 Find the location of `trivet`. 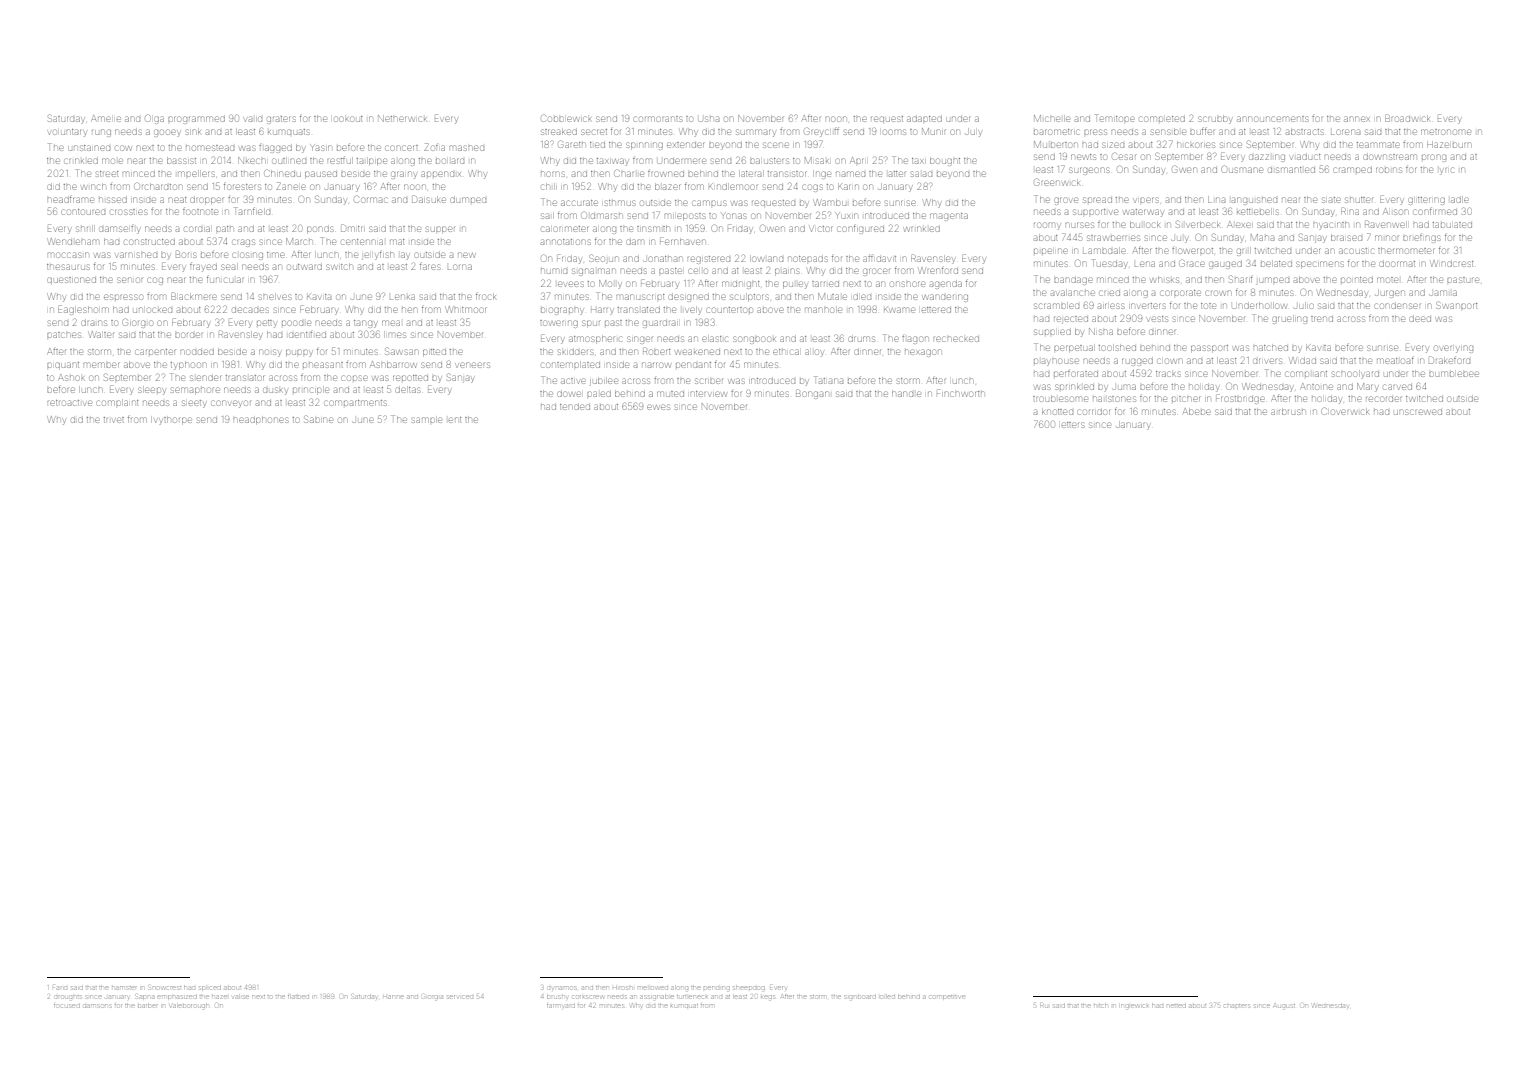

trivet is located at coordinates (114, 420).
